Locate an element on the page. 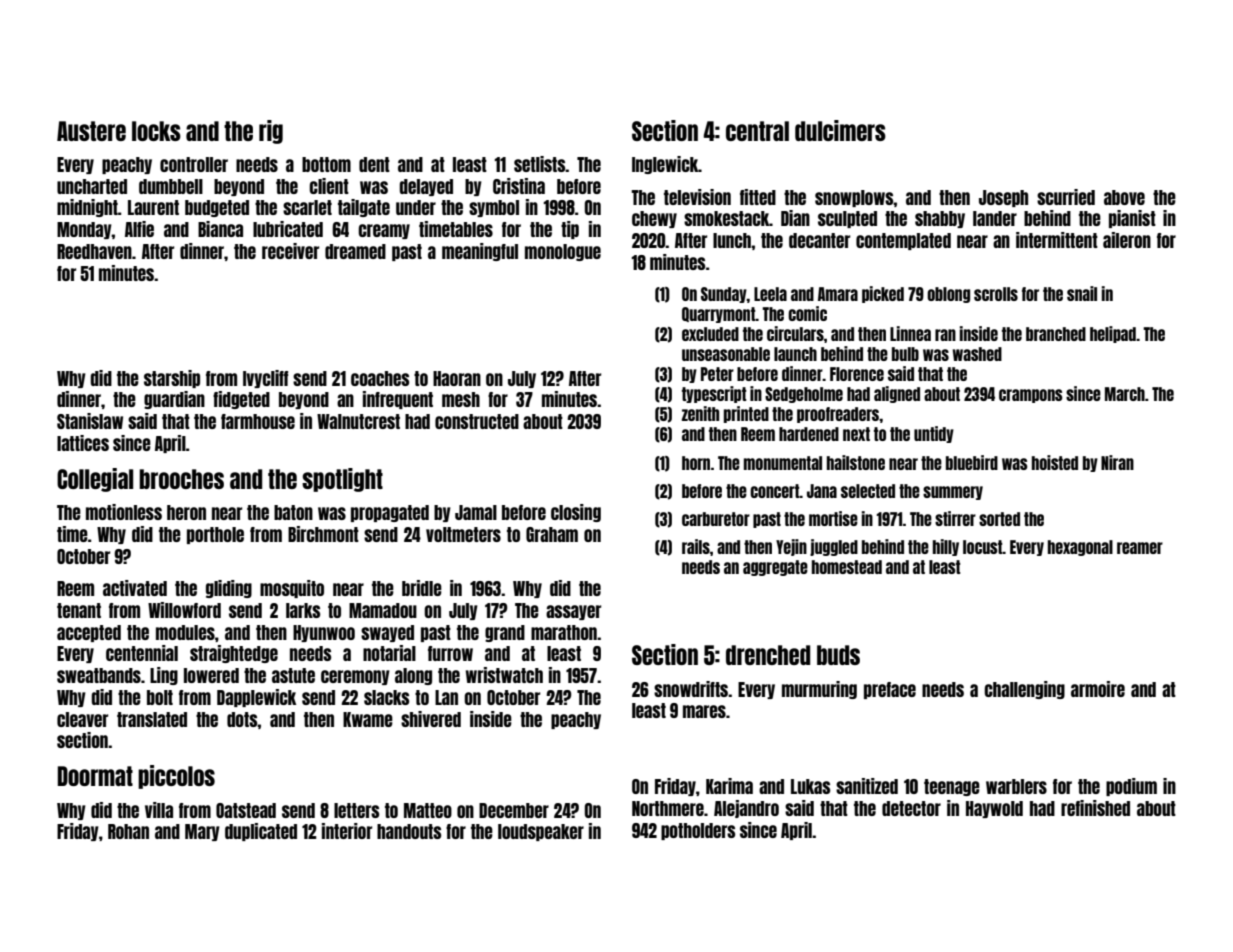 This page has width=1233, height=952. central is located at coordinates (757, 131).
